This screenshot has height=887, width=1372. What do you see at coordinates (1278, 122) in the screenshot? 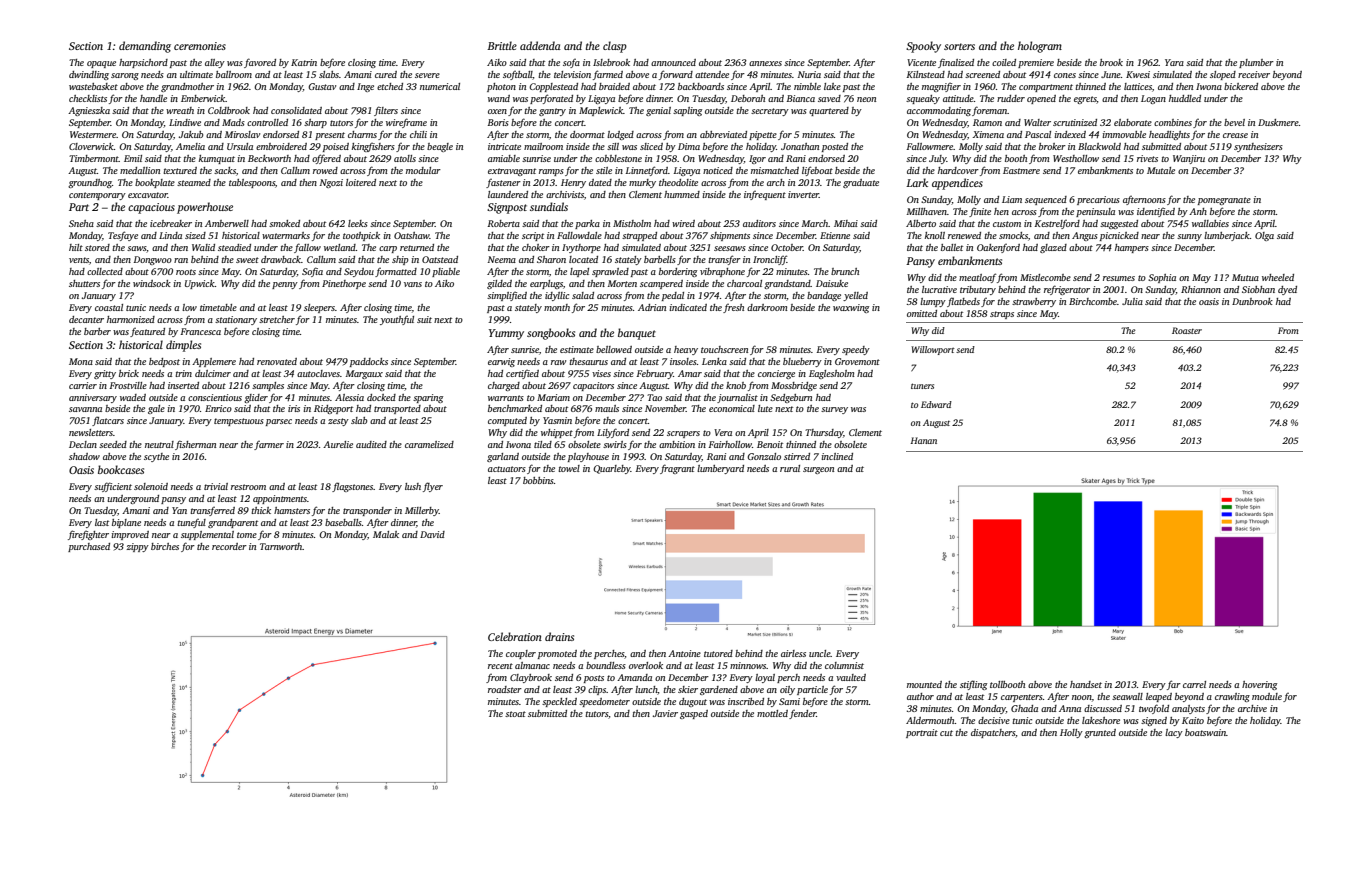
I see `Duskmere` at bounding box center [1278, 122].
